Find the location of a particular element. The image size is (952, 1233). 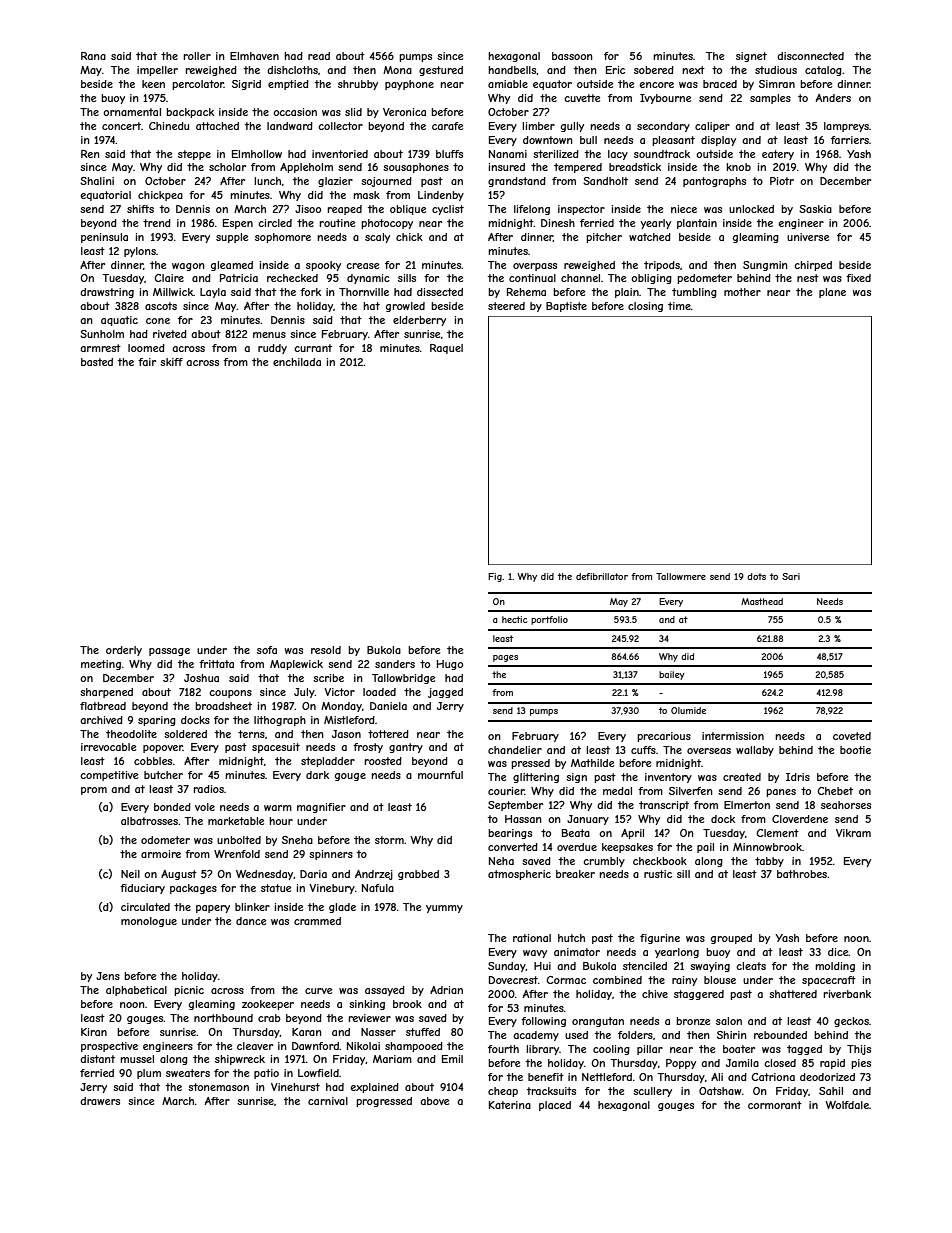

Shalini is located at coordinates (97, 181).
